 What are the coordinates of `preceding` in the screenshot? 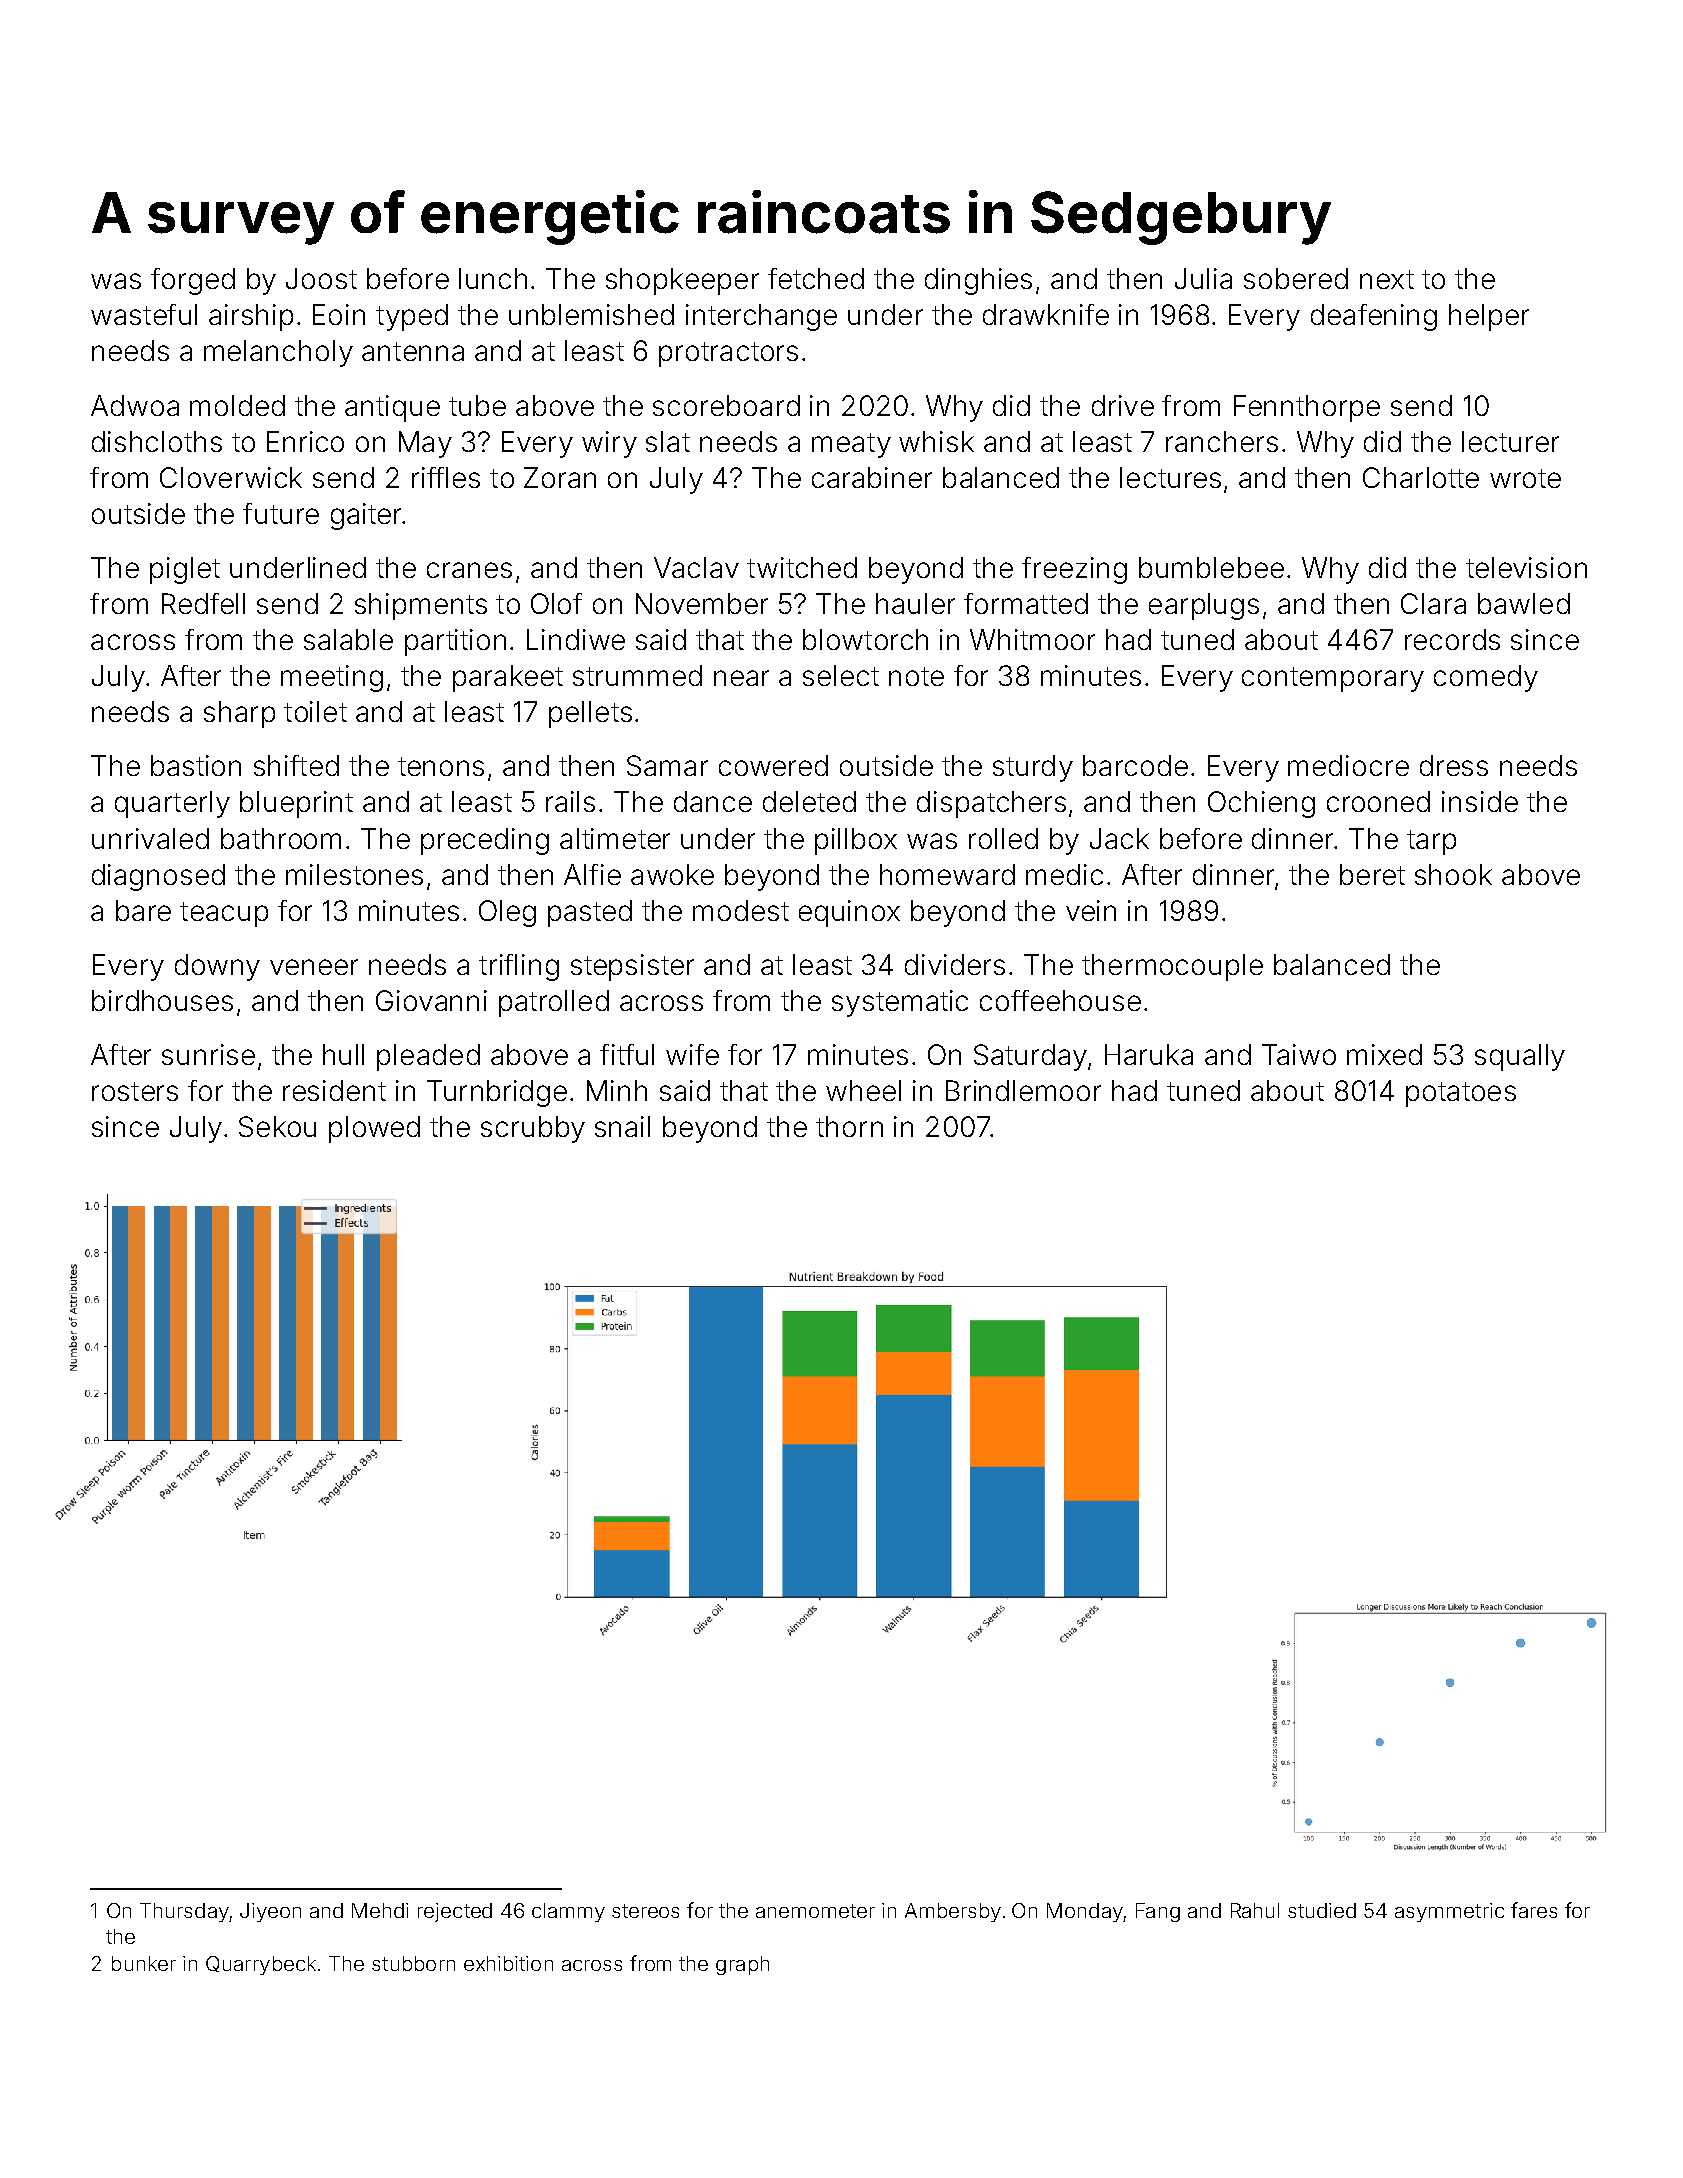 It's located at (485, 841).
